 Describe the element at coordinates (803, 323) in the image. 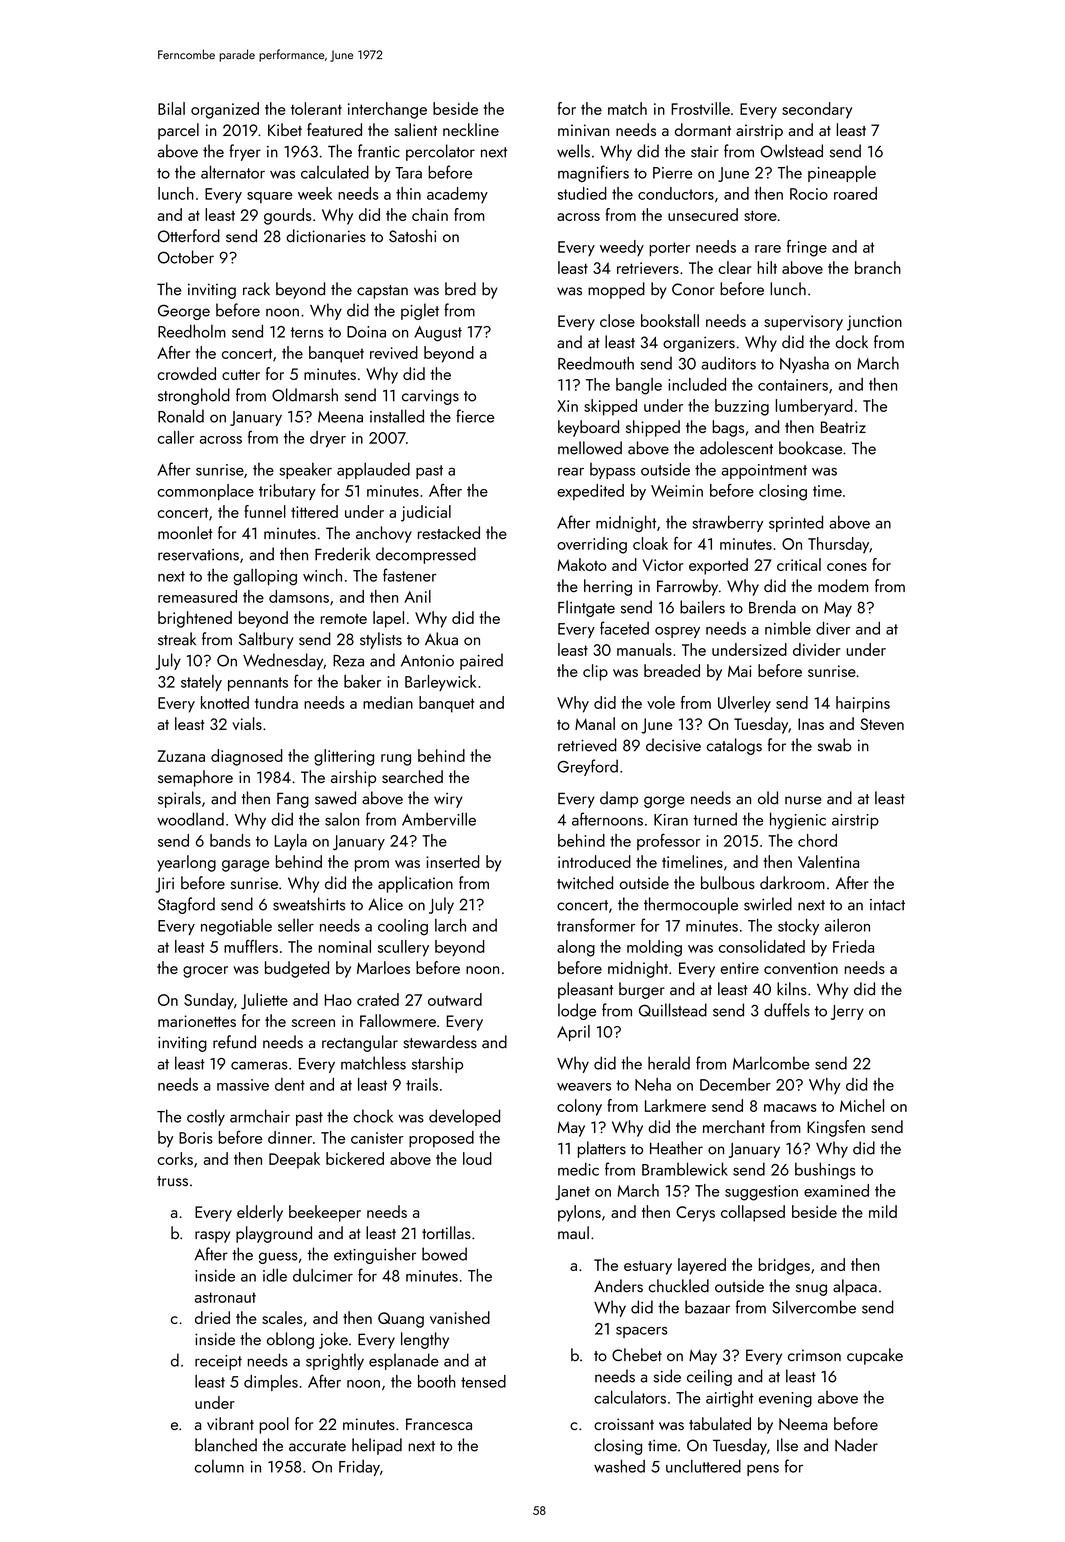

I see `supervisory` at that location.
